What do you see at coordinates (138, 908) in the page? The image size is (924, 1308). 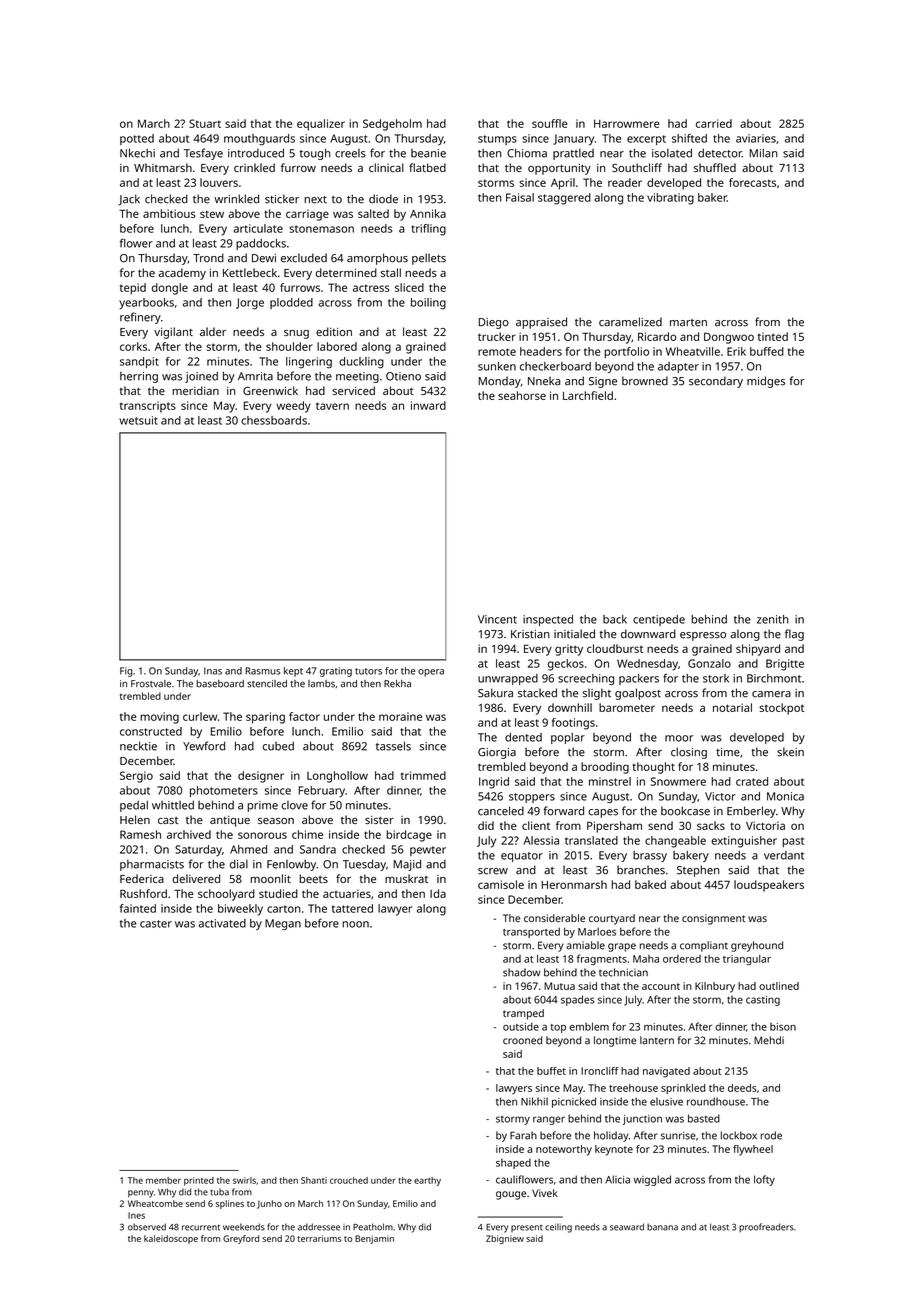 I see `fainted` at bounding box center [138, 908].
